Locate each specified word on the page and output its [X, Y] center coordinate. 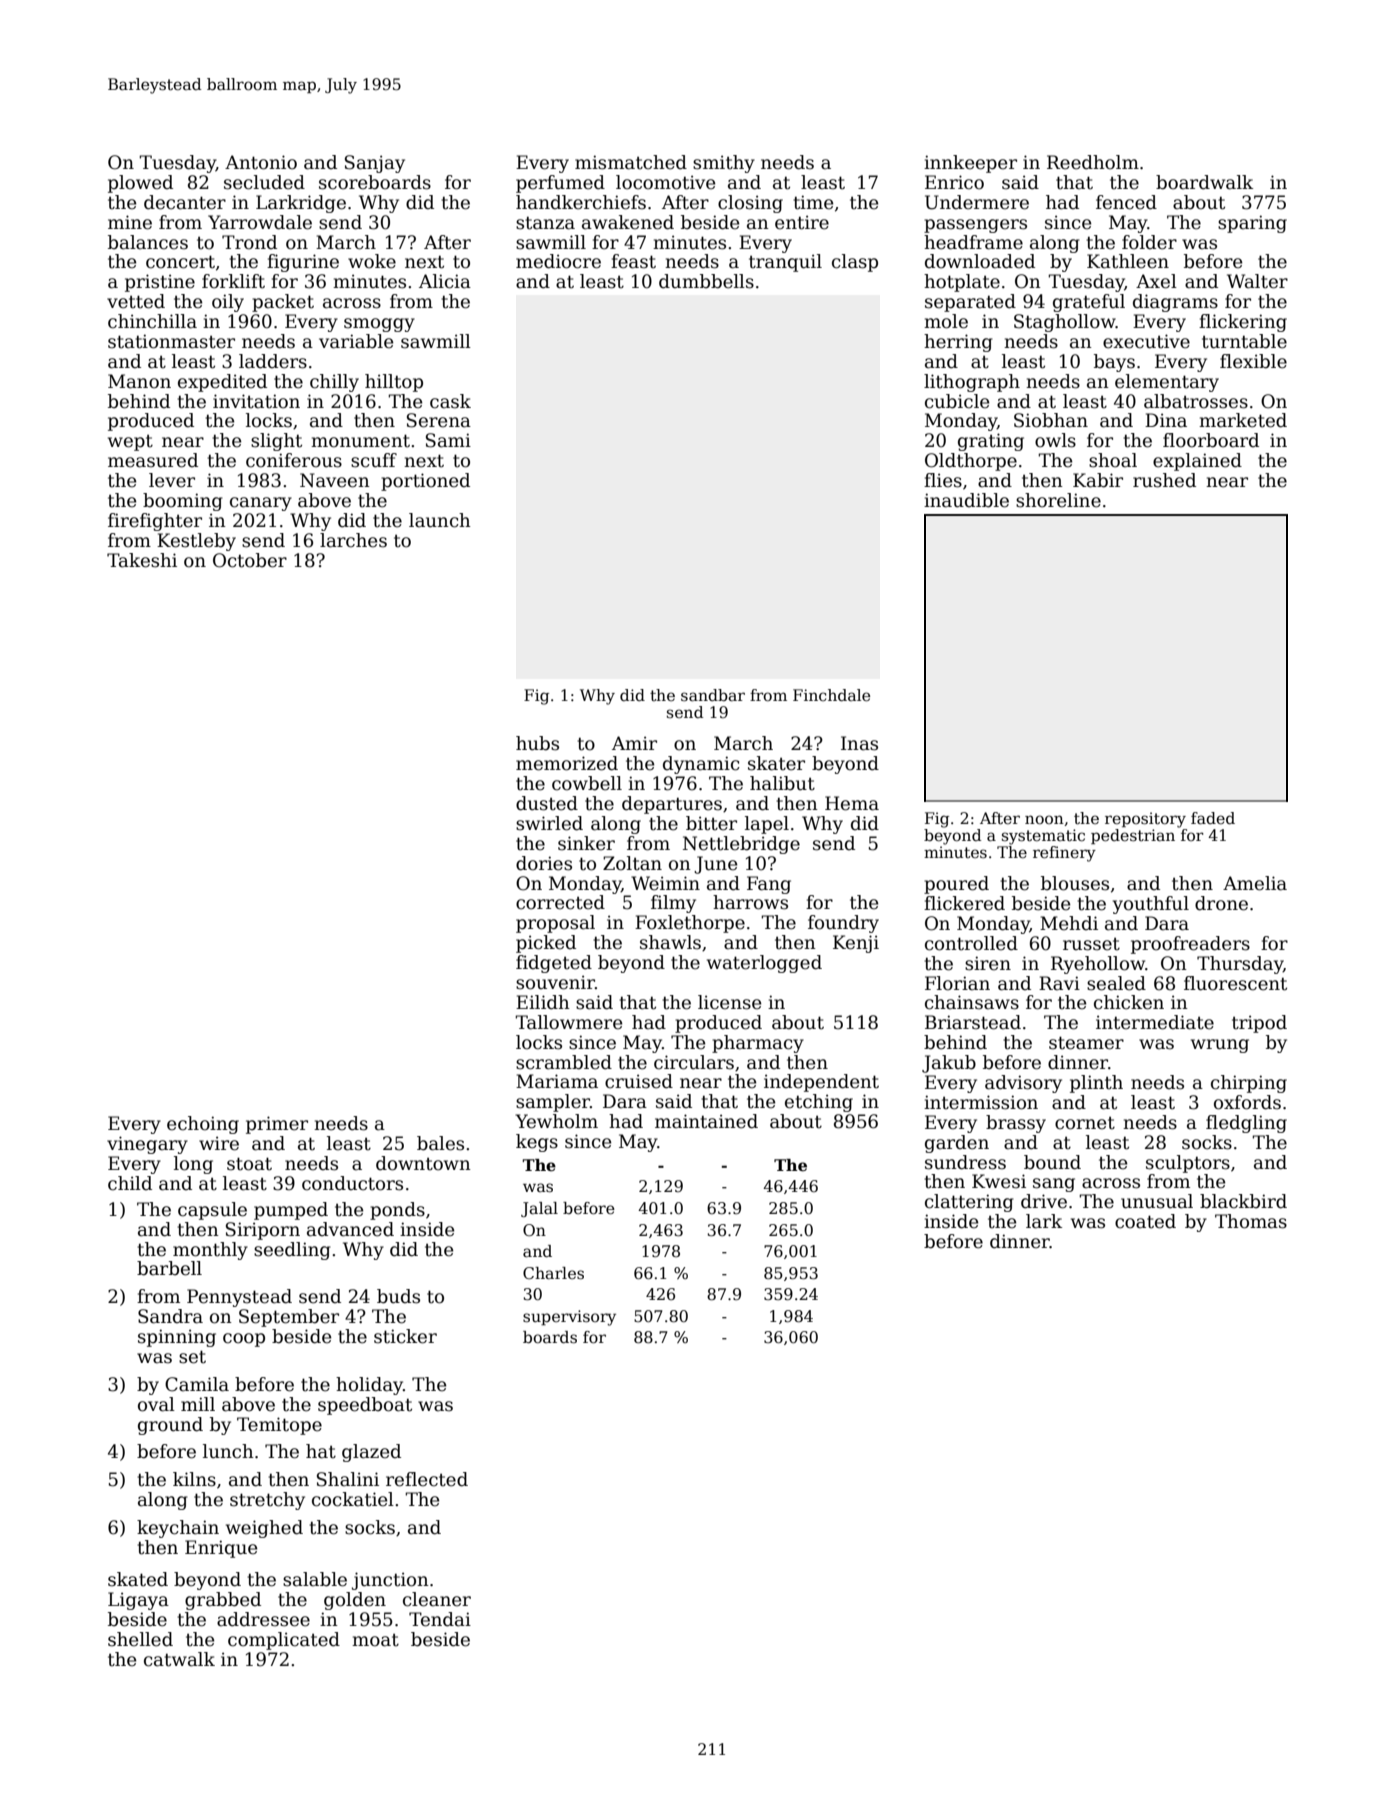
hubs [537, 743]
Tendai [440, 1619]
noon [1044, 819]
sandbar [713, 695]
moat [375, 1640]
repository [1145, 820]
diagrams [1175, 303]
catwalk [179, 1659]
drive [1044, 1201]
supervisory [569, 1318]
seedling [292, 1251]
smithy [724, 164]
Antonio [261, 162]
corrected [560, 902]
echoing [203, 1125]
